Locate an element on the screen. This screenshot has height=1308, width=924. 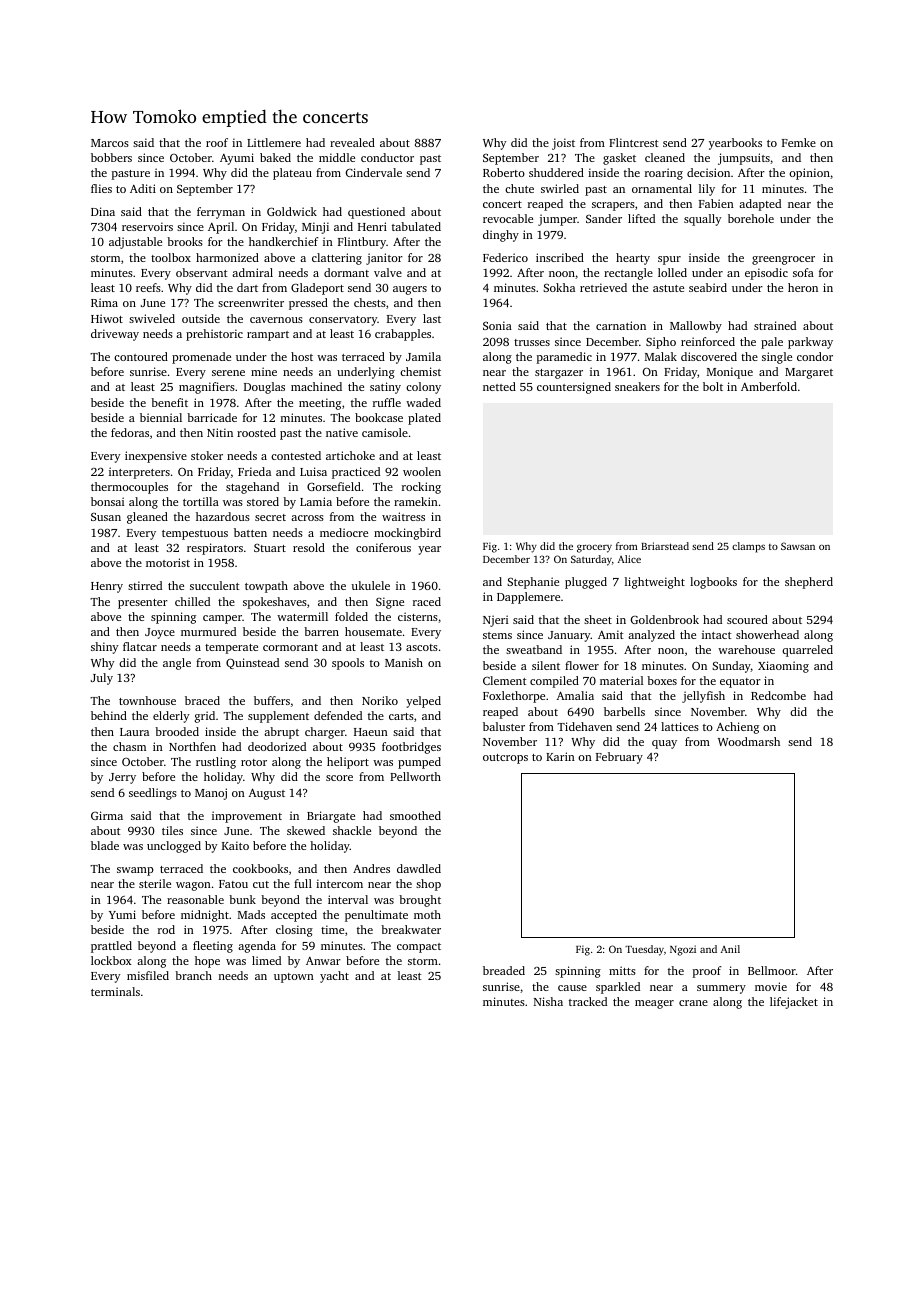
Littlemere is located at coordinates (274, 142).
